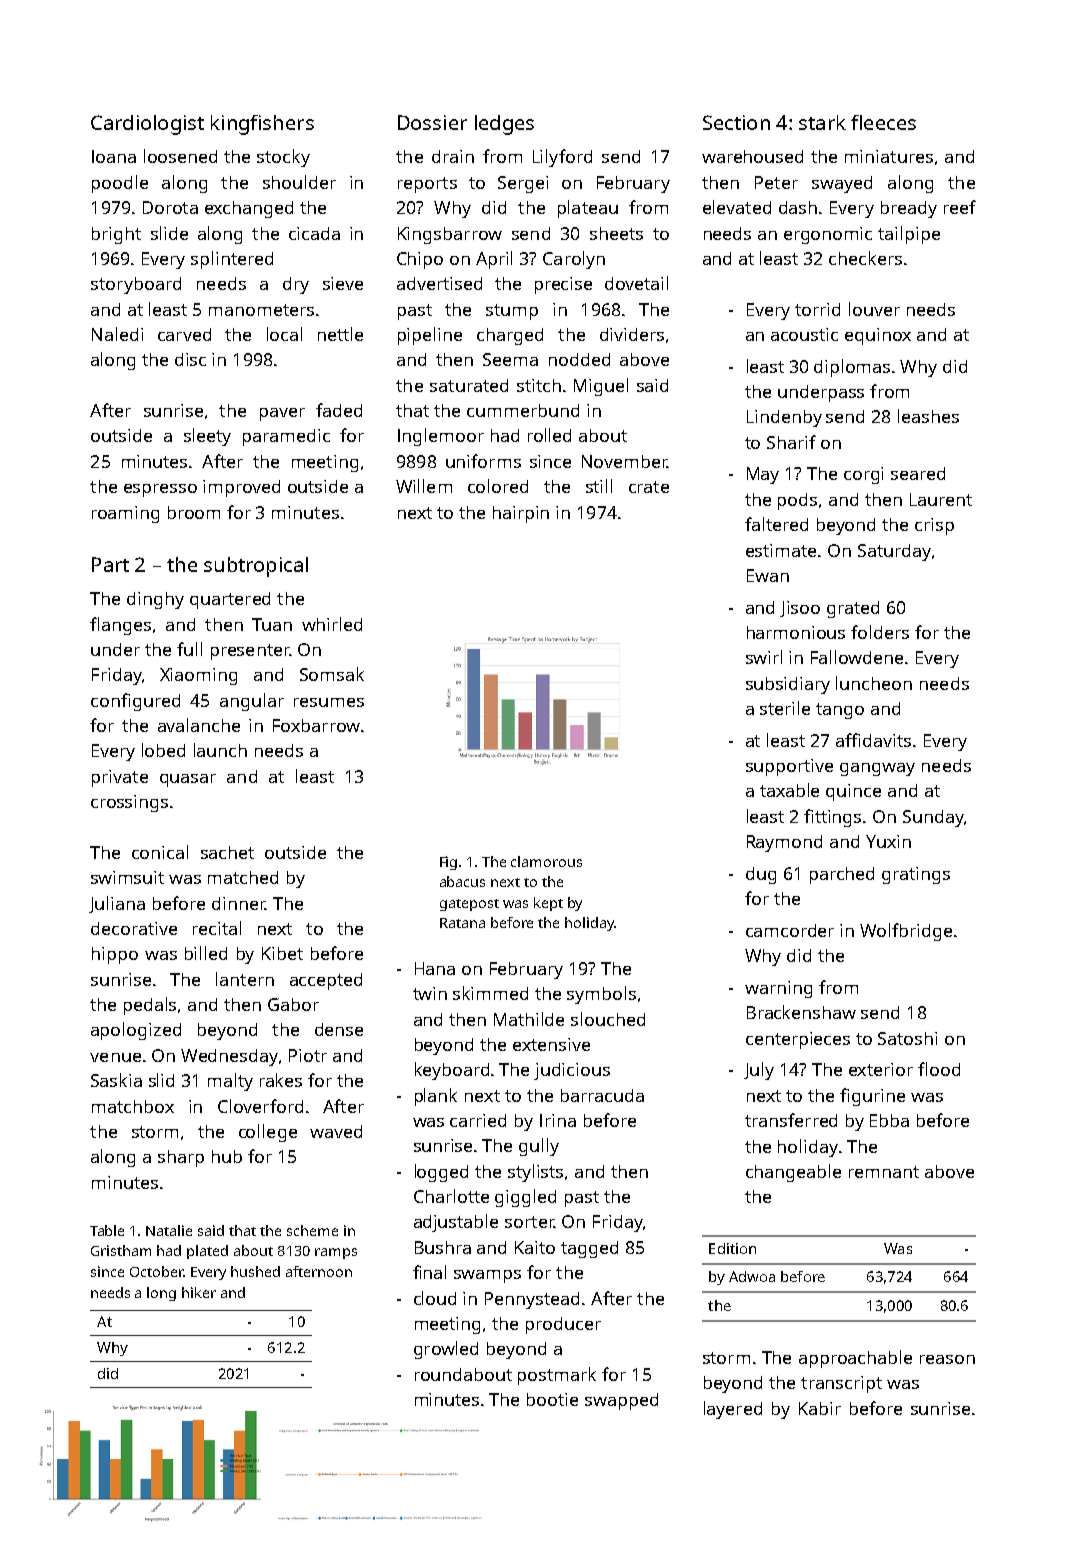 Image resolution: width=1066 pixels, height=1543 pixels. What do you see at coordinates (736, 122) in the screenshot?
I see `Section` at bounding box center [736, 122].
